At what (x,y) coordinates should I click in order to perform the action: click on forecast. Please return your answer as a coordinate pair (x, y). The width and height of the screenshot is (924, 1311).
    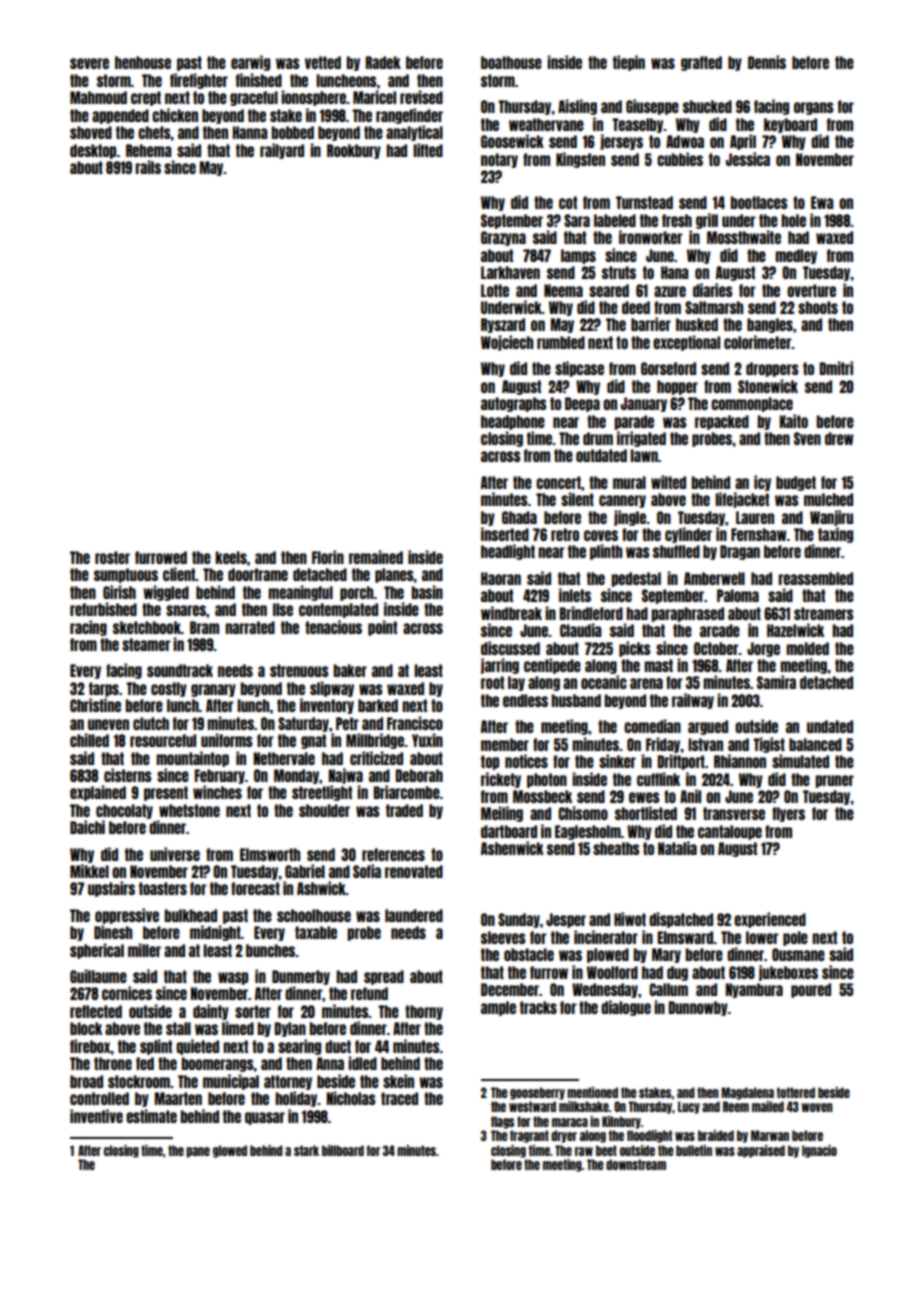
    Looking at the image, I should click on (255, 888).
